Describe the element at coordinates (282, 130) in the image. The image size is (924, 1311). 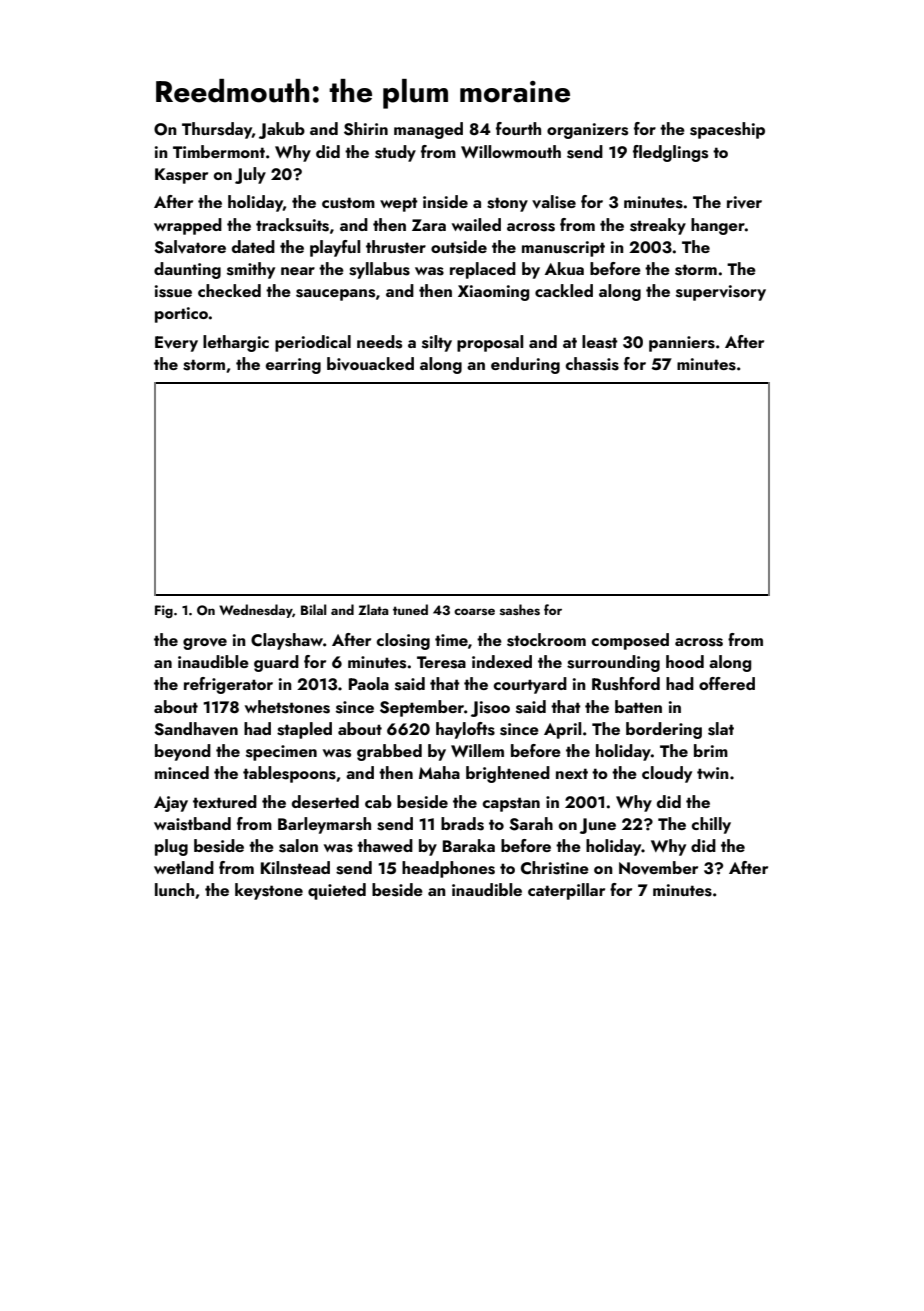
I see `Jakub` at that location.
